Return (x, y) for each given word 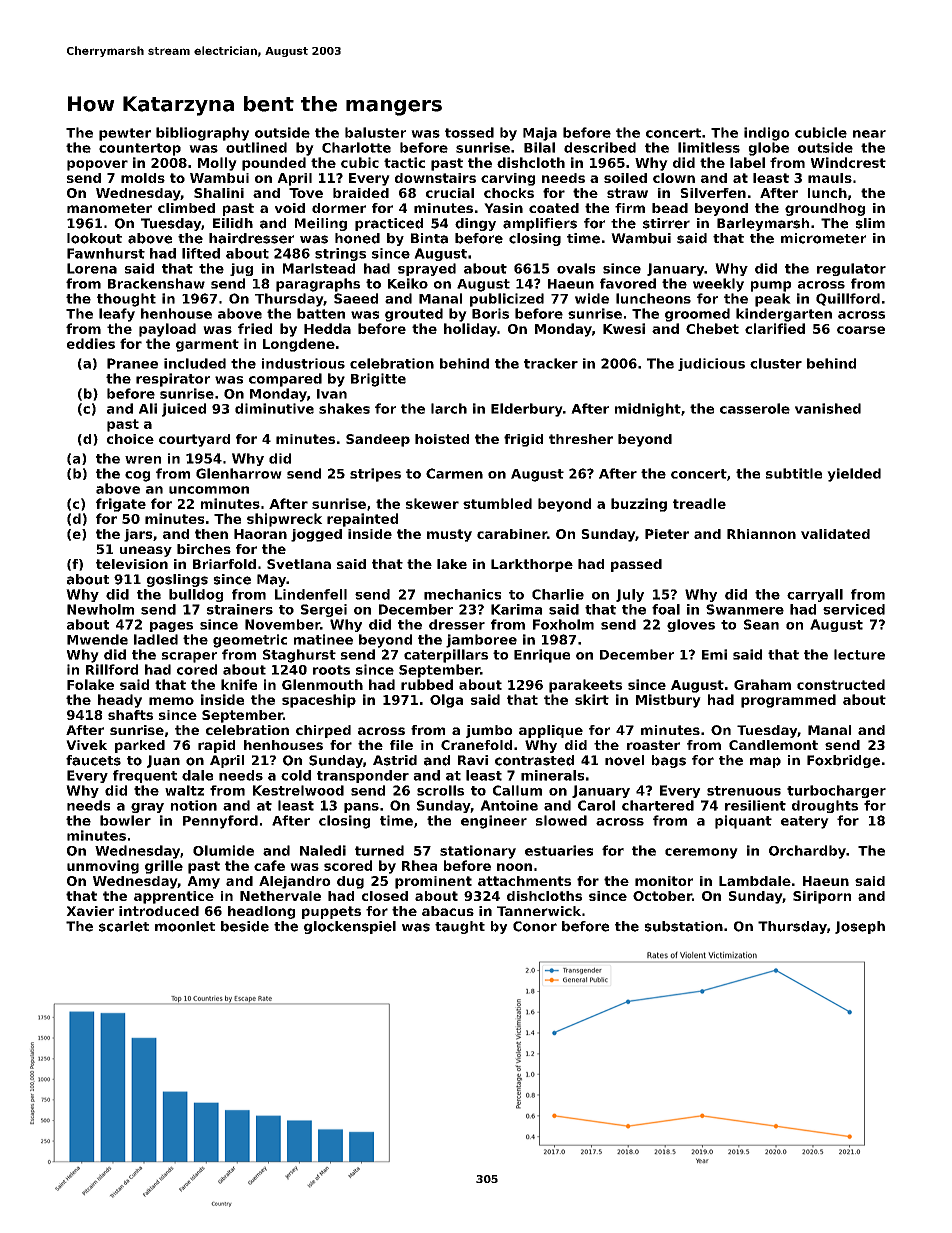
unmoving (103, 867)
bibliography (202, 134)
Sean (761, 624)
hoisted (442, 439)
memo (171, 701)
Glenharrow (239, 473)
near (869, 134)
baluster (375, 132)
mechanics (462, 594)
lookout (94, 238)
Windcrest (848, 162)
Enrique (542, 656)
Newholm (100, 609)
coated (554, 208)
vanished (828, 408)
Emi (714, 654)
